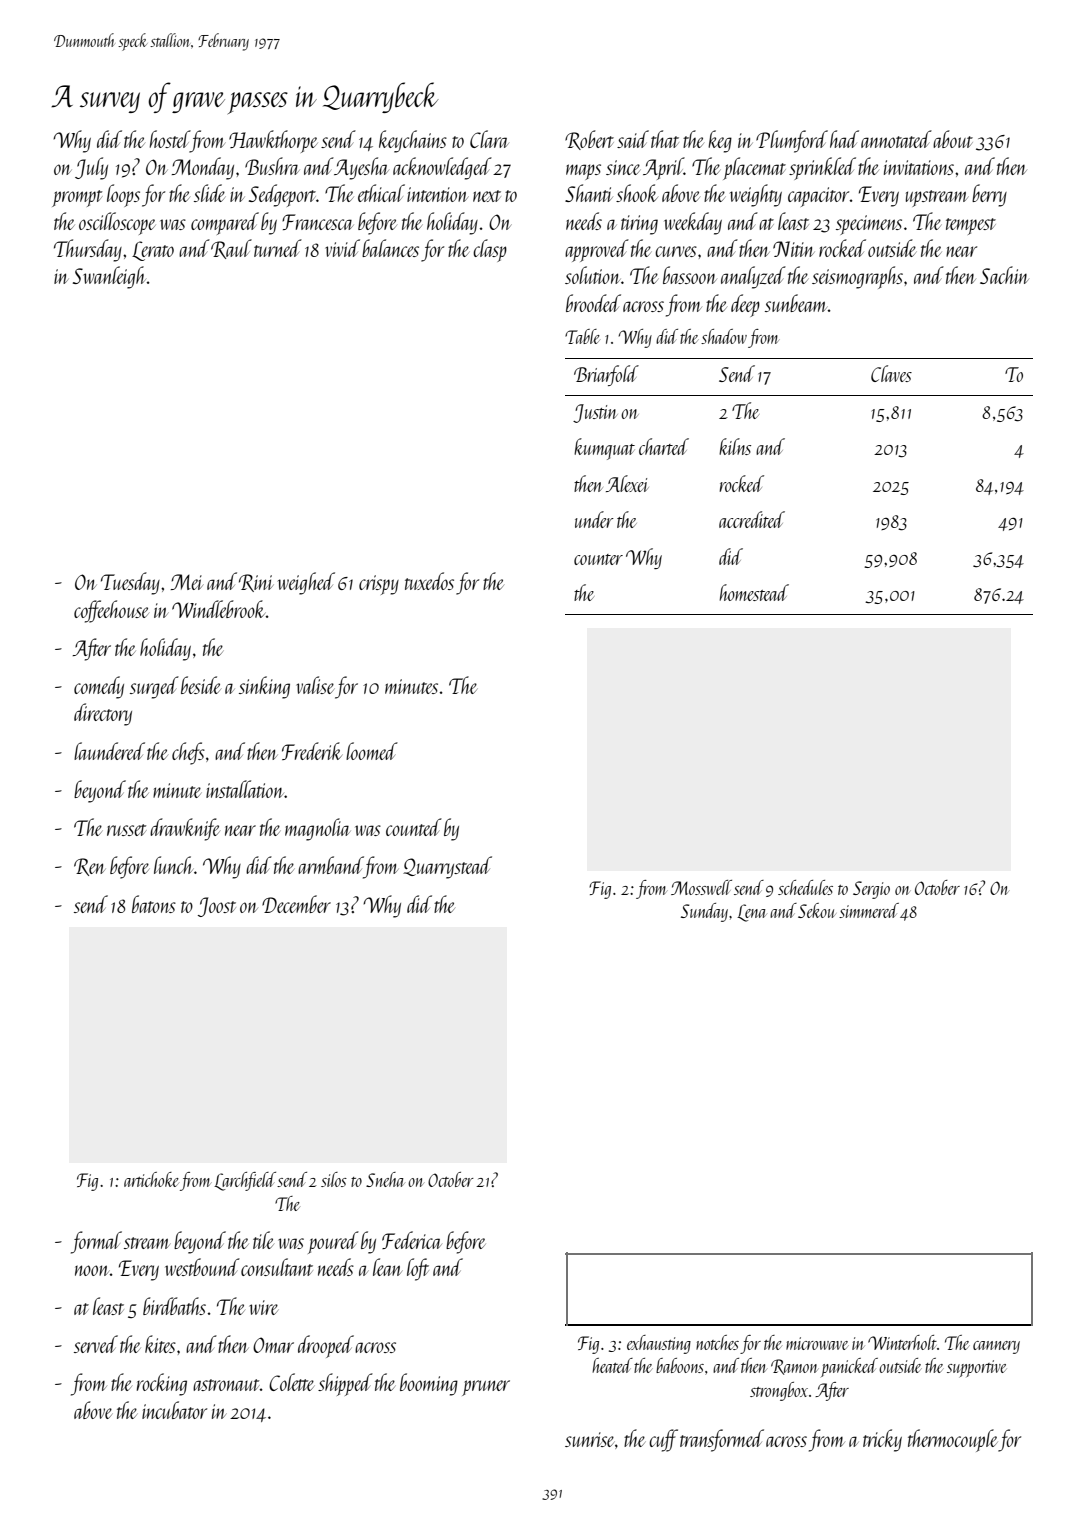 This screenshot has height=1537, width=1087. What do you see at coordinates (170, 139) in the screenshot?
I see `hostel` at bounding box center [170, 139].
